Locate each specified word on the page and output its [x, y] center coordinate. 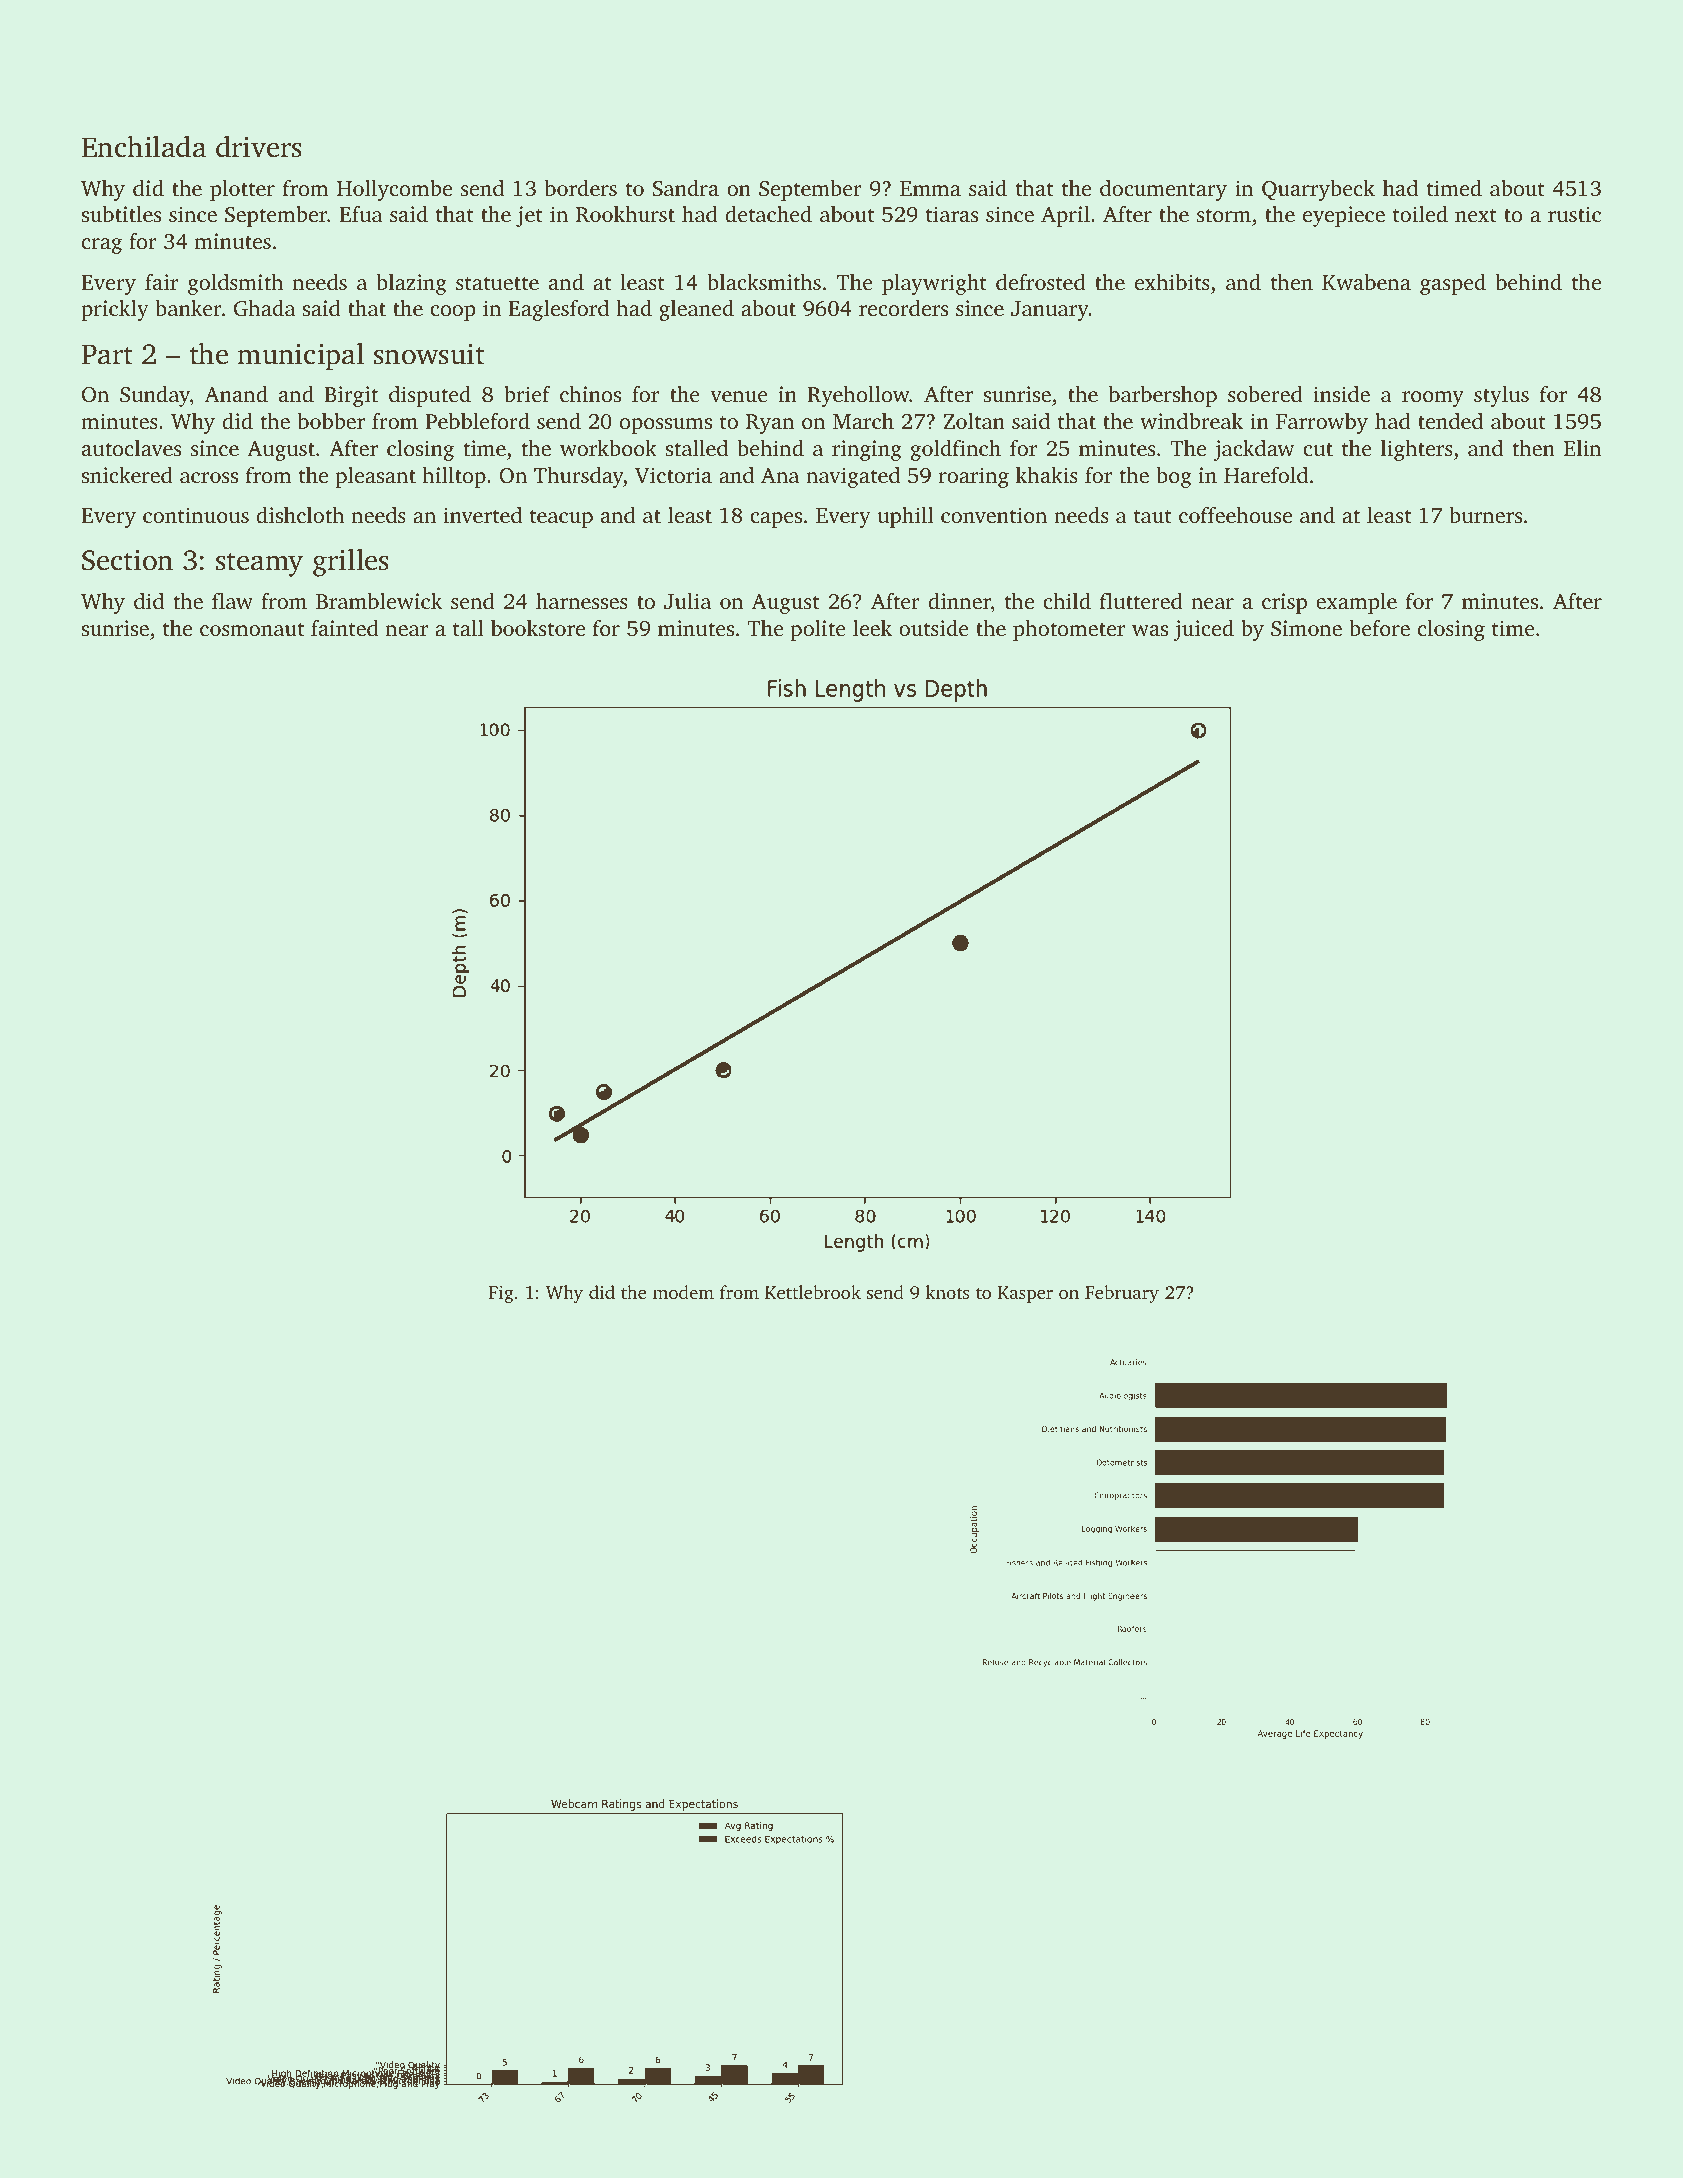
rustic [1574, 214]
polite [818, 630]
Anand [236, 394]
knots [947, 1292]
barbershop [1163, 396]
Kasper [1025, 1294]
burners [1485, 515]
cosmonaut [252, 629]
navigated [853, 477]
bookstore [538, 628]
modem [683, 1292]
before [1379, 628]
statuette [497, 283]
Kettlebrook [813, 1292]
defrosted [1041, 282]
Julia [687, 601]
